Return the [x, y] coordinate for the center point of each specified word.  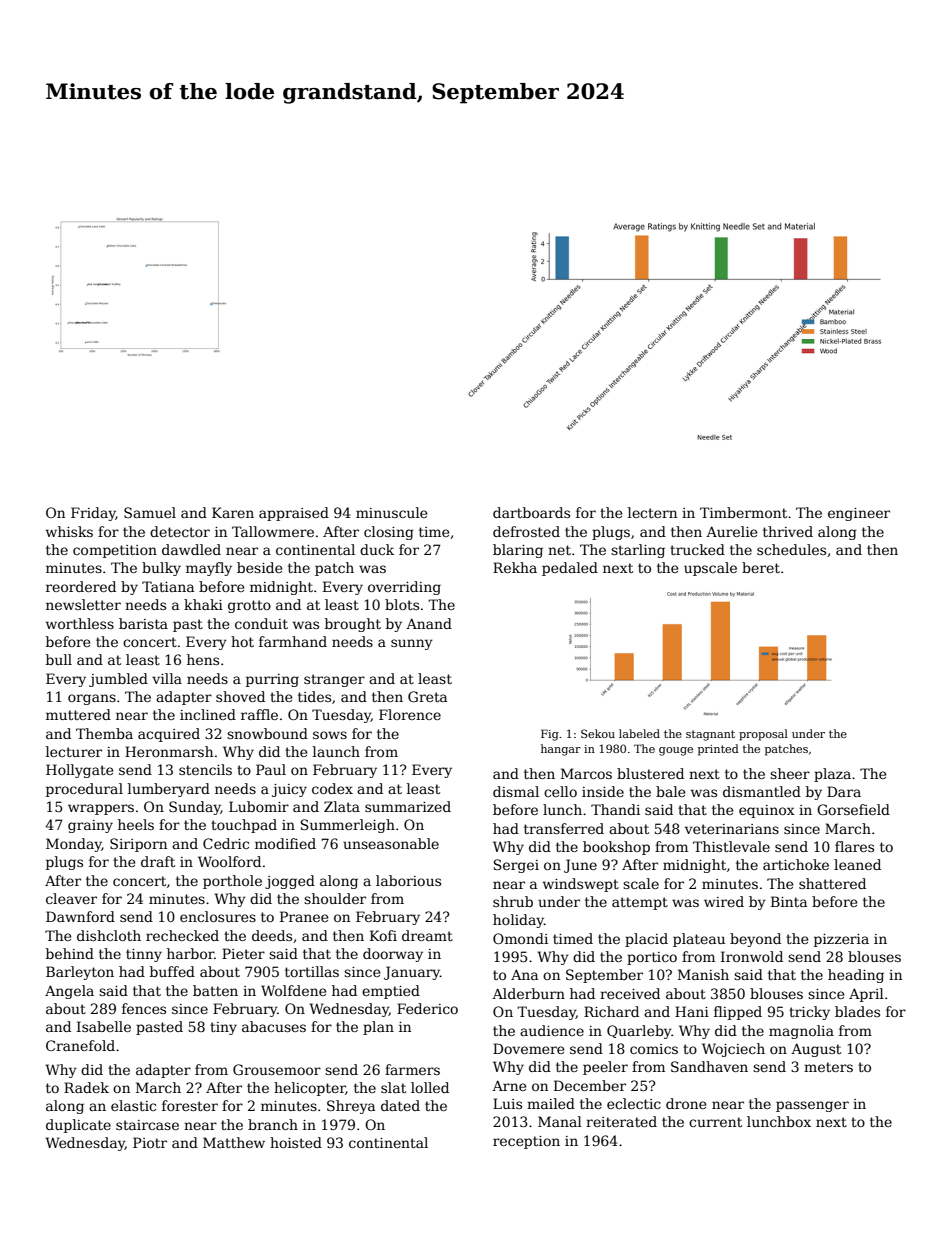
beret [761, 567]
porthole [232, 882]
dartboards [531, 512]
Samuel [150, 512]
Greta [427, 696]
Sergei [516, 866]
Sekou [598, 733]
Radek [86, 1087]
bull [59, 659]
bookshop [616, 848]
